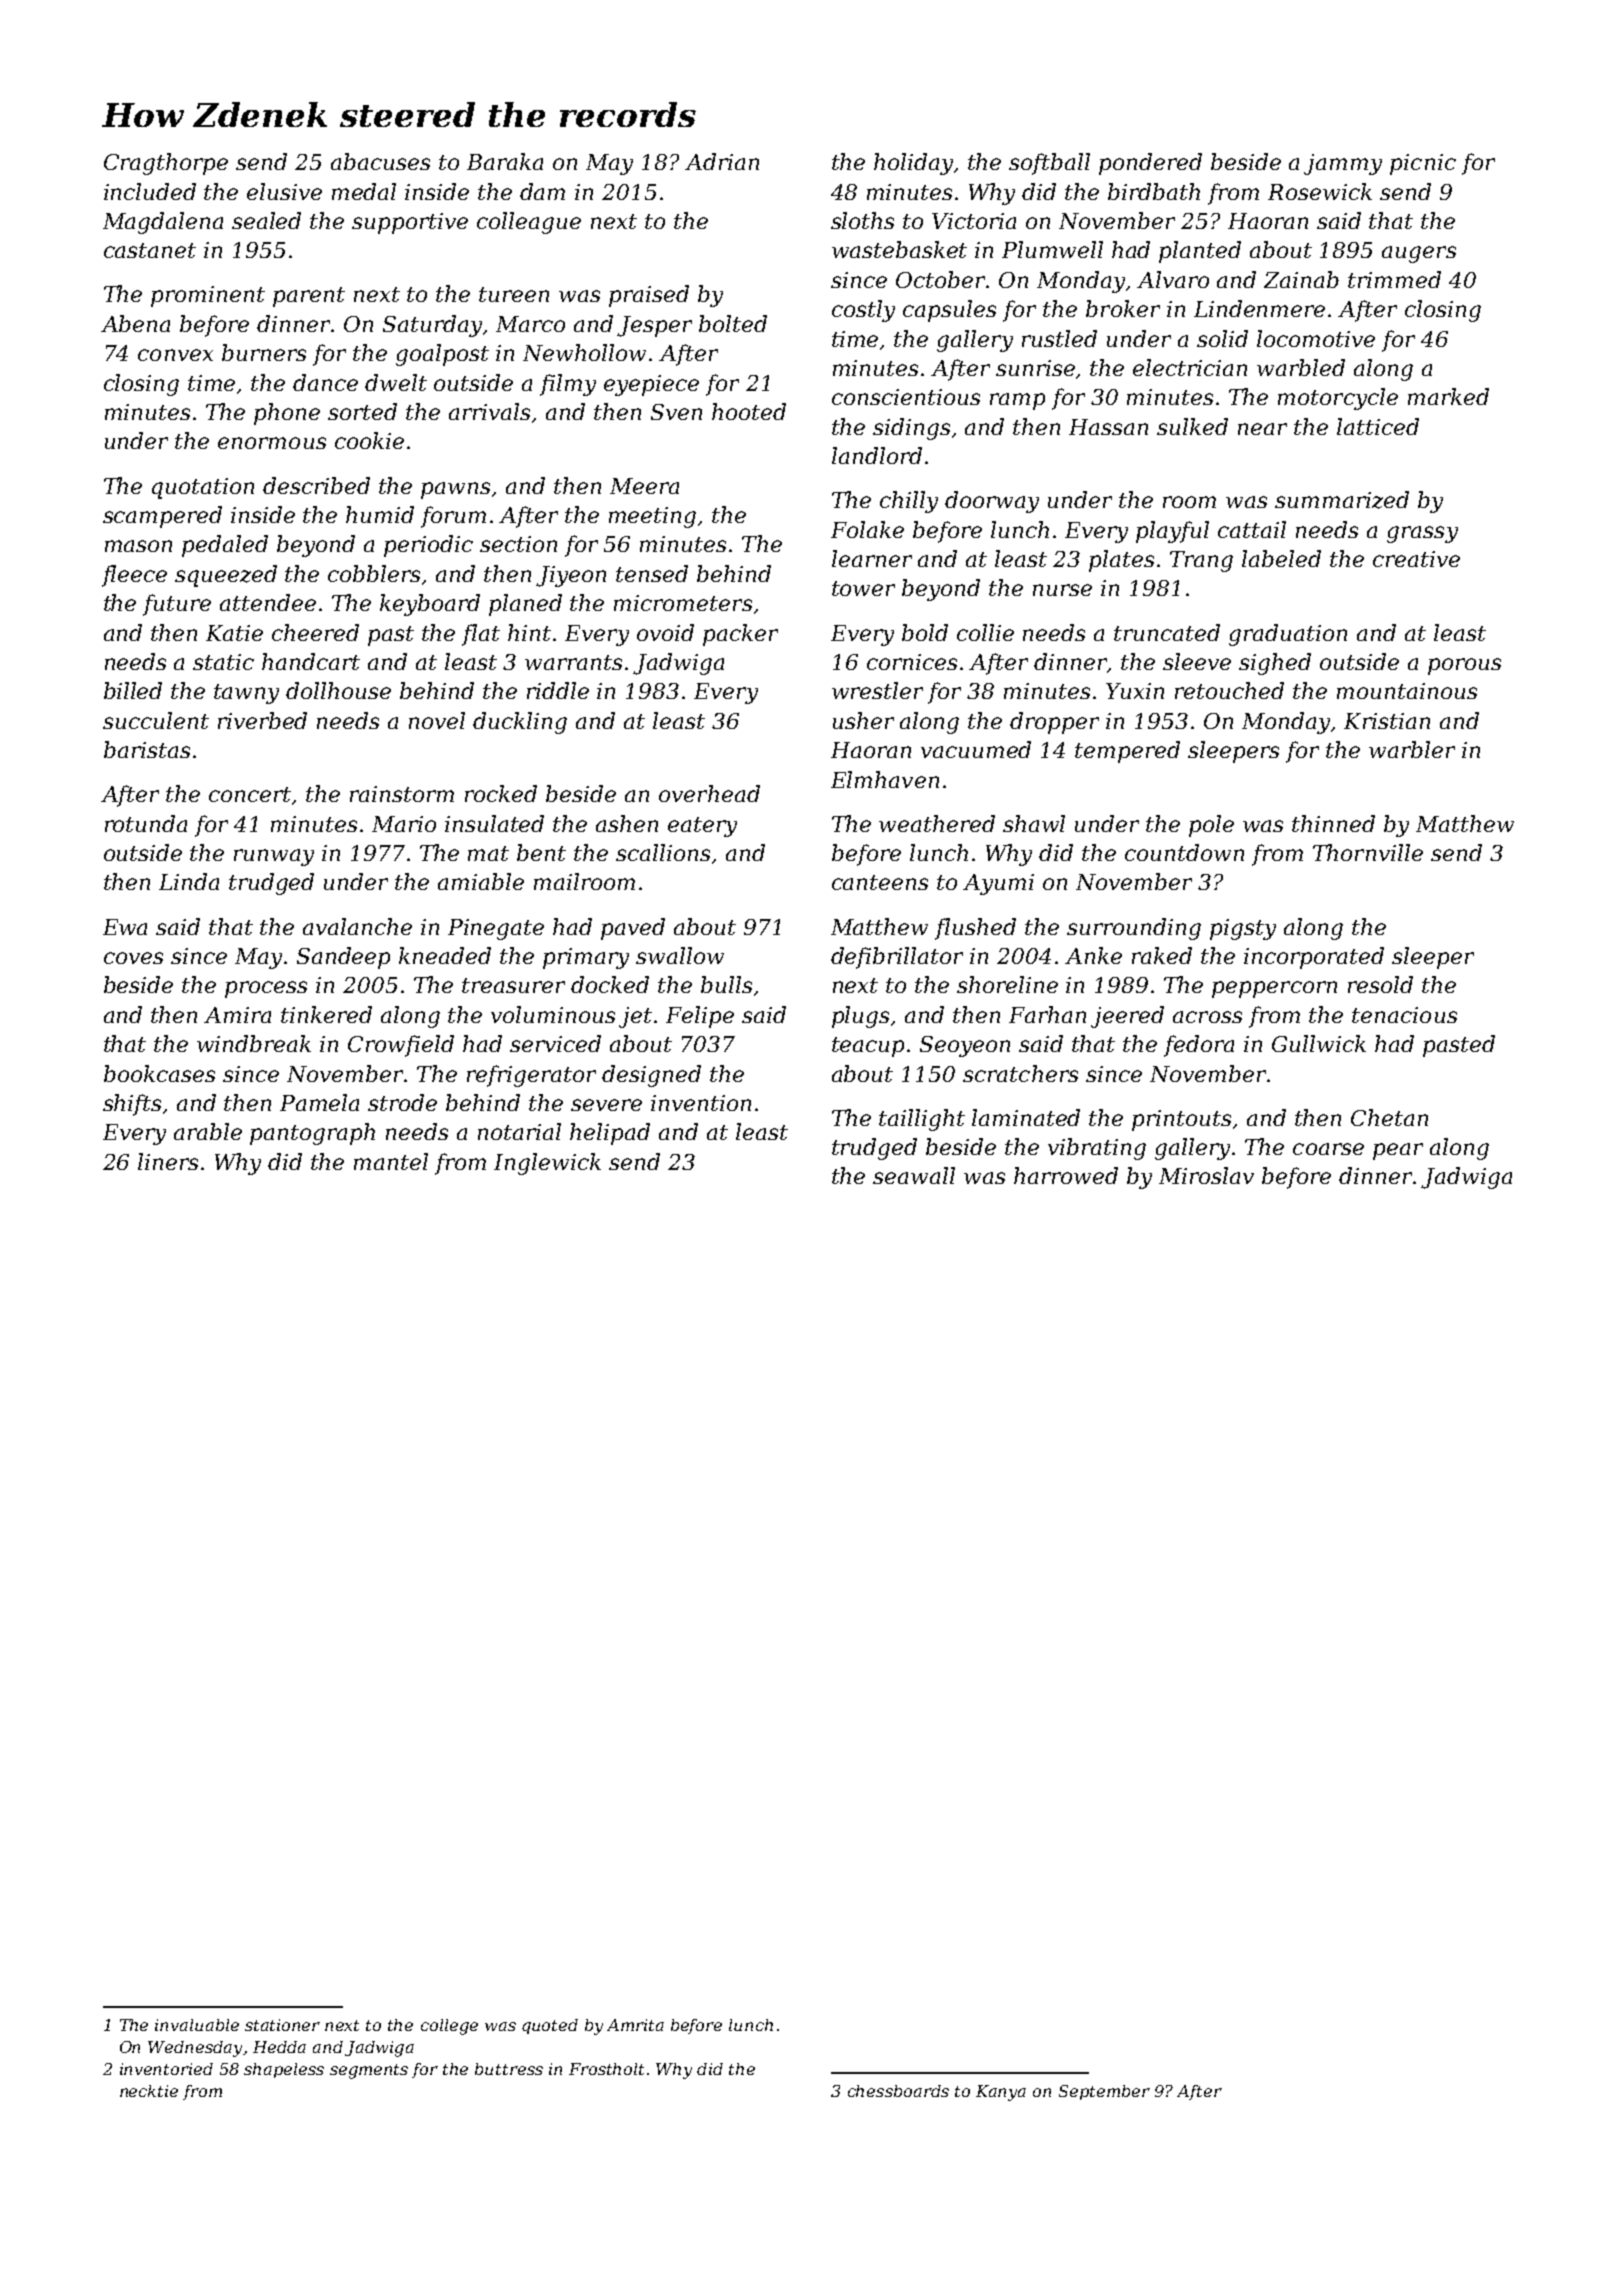  I want to click on Miroslav, so click(1206, 1175).
